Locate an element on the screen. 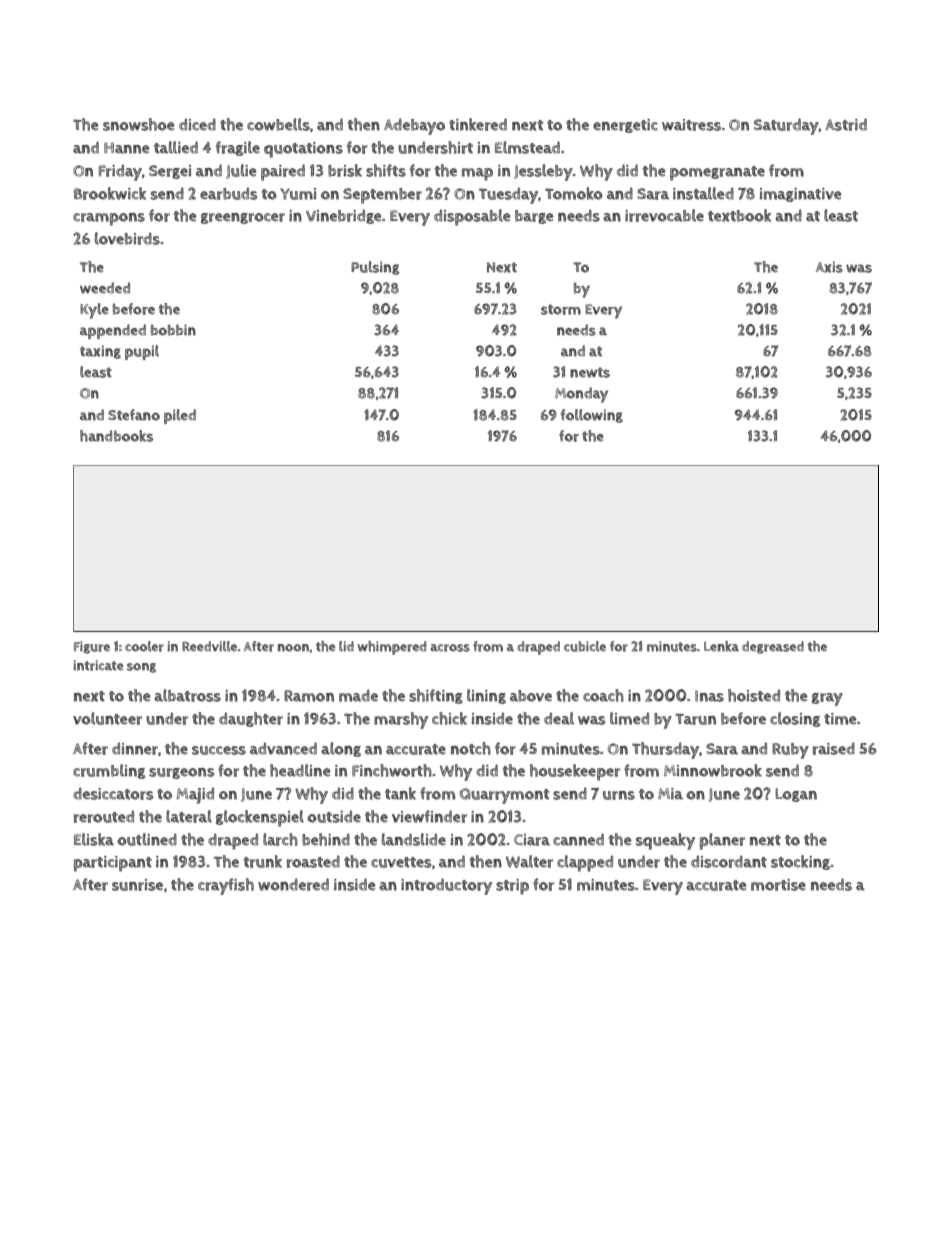 The image size is (952, 1233). newts is located at coordinates (590, 372).
